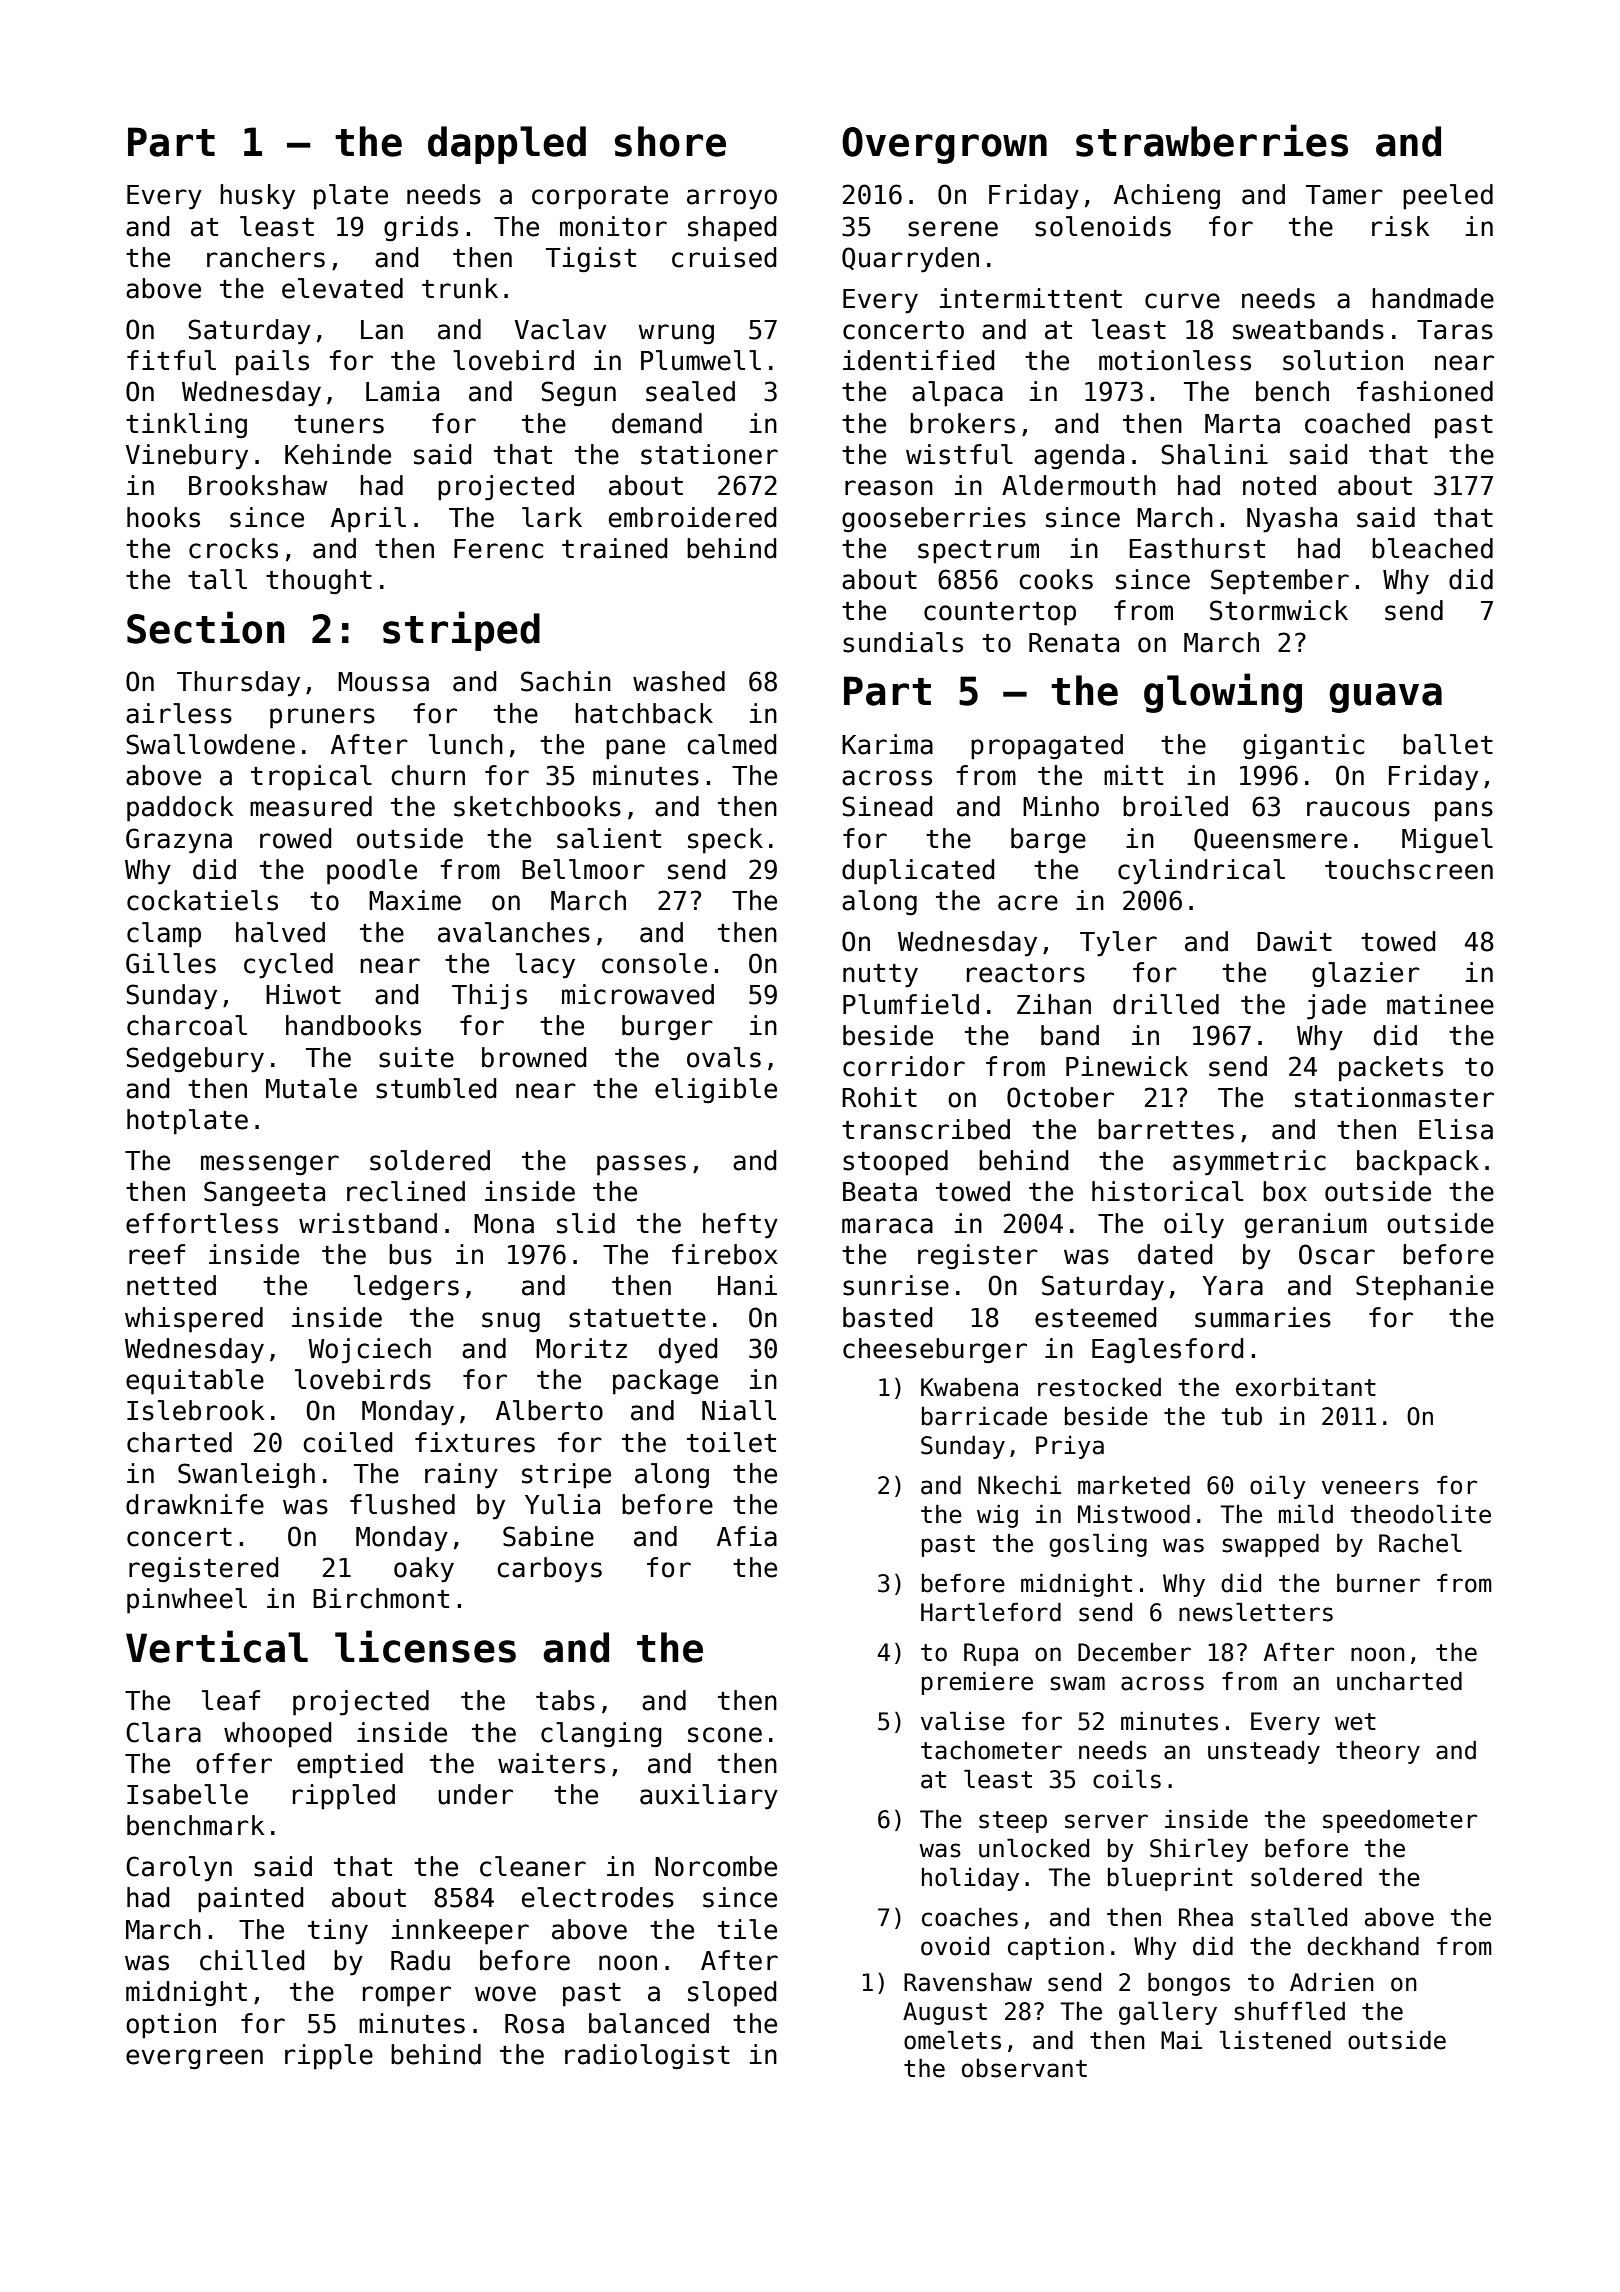 The image size is (1620, 2292). I want to click on Rohit, so click(879, 1097).
